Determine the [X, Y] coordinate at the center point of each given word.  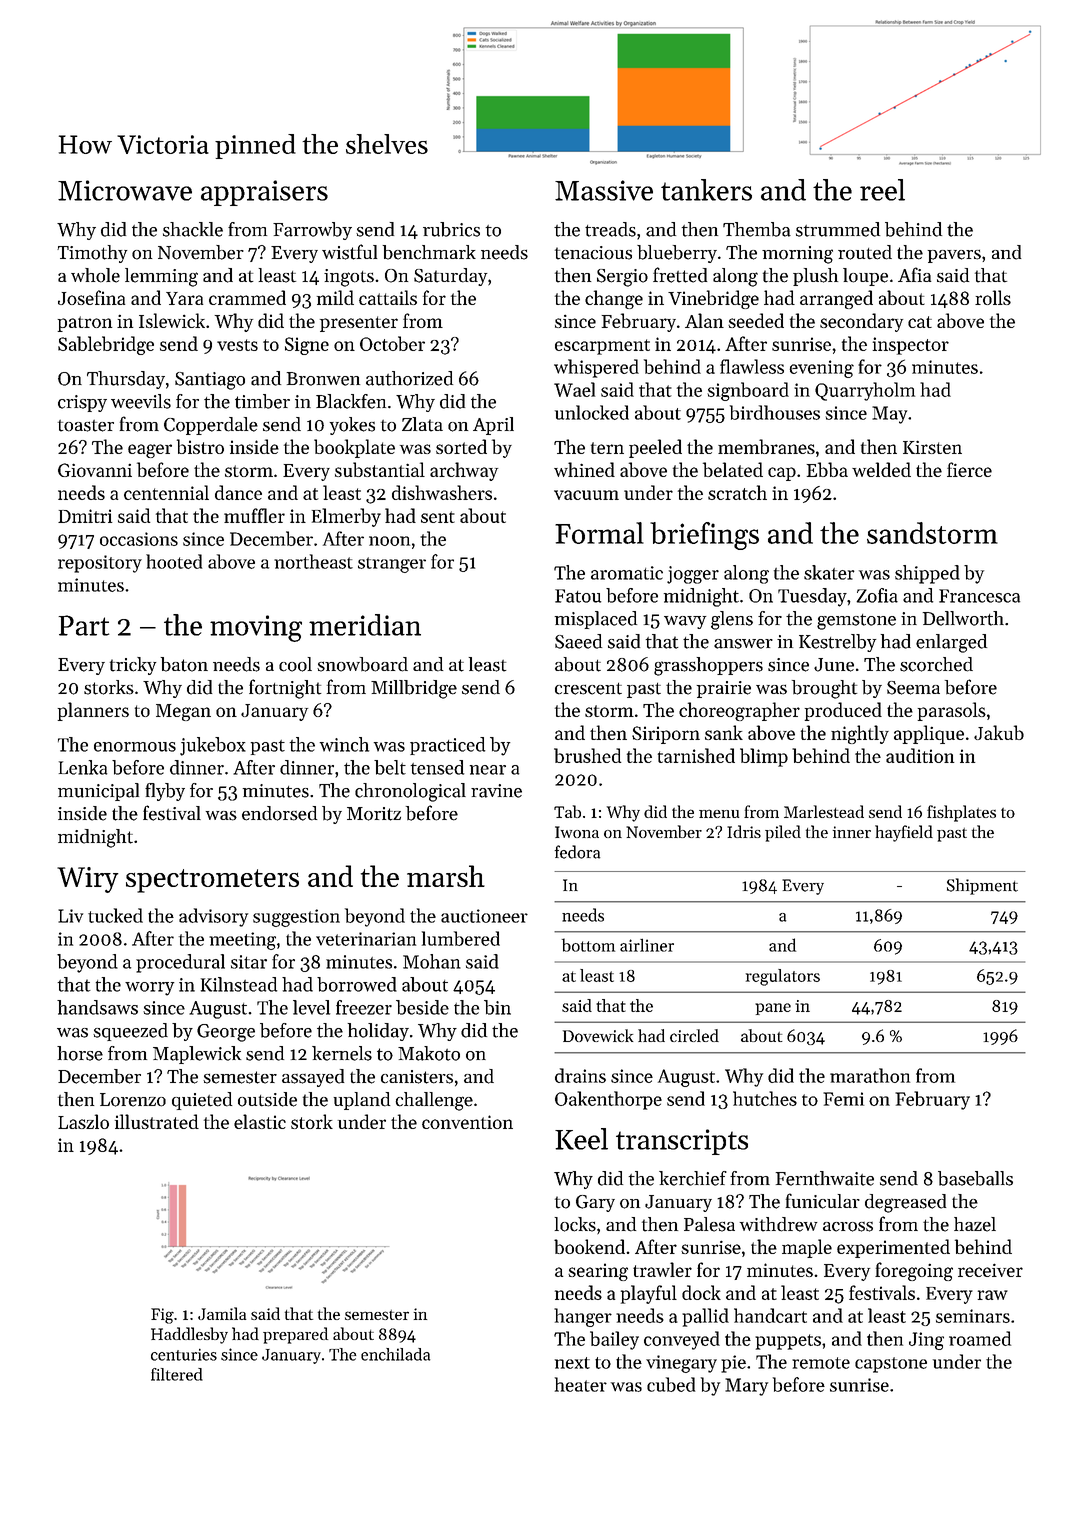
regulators [783, 977]
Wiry [88, 880]
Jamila [222, 1313]
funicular [823, 1201]
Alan [704, 320]
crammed [247, 297]
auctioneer [484, 916]
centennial [166, 492]
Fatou [578, 596]
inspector [911, 346]
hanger [583, 1317]
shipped [927, 574]
